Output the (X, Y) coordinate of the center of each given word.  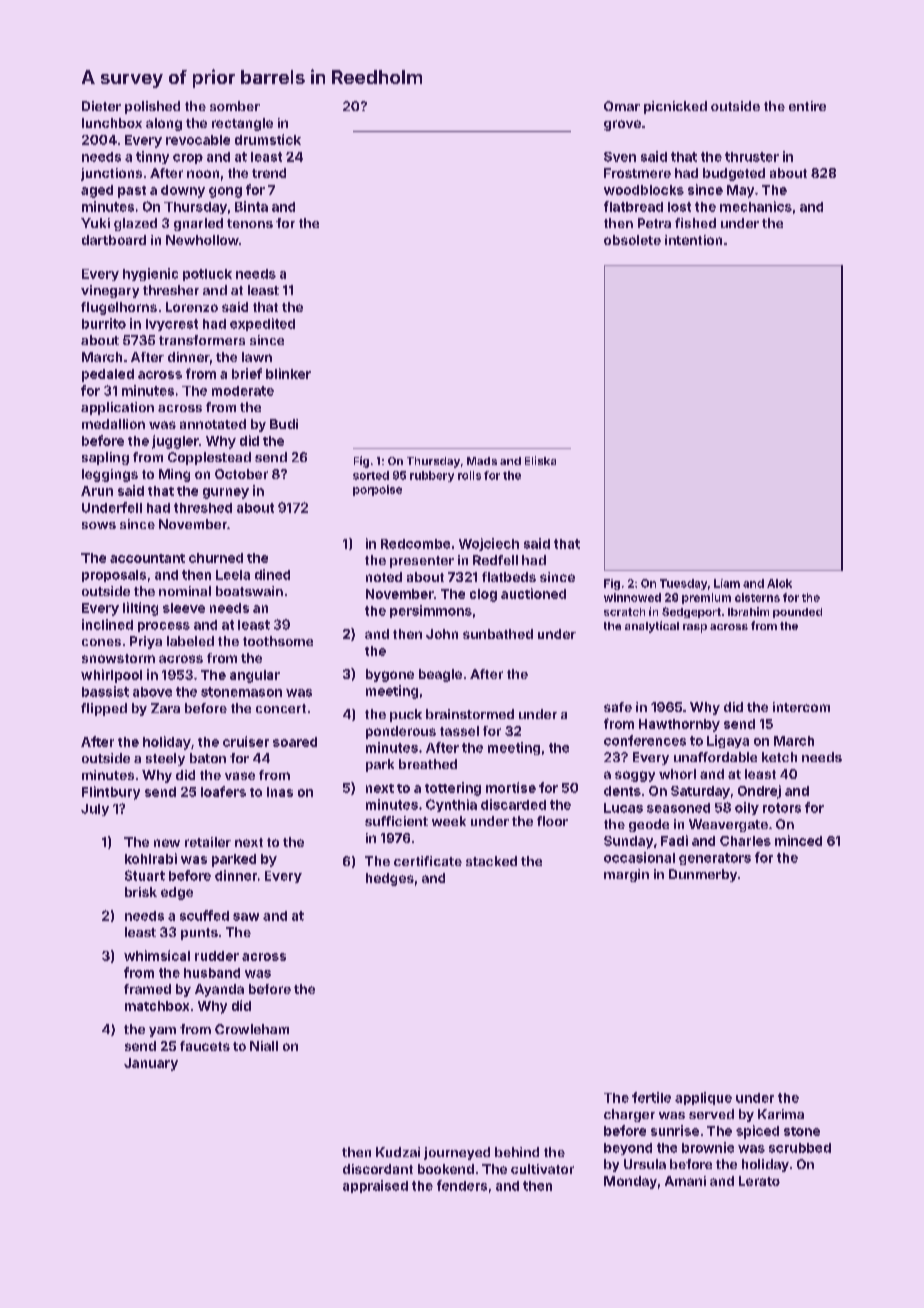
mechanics (756, 206)
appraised (375, 1186)
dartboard (114, 240)
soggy (635, 776)
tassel (459, 731)
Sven (620, 157)
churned (216, 558)
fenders (462, 1185)
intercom (801, 707)
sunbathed (498, 634)
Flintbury (111, 793)
